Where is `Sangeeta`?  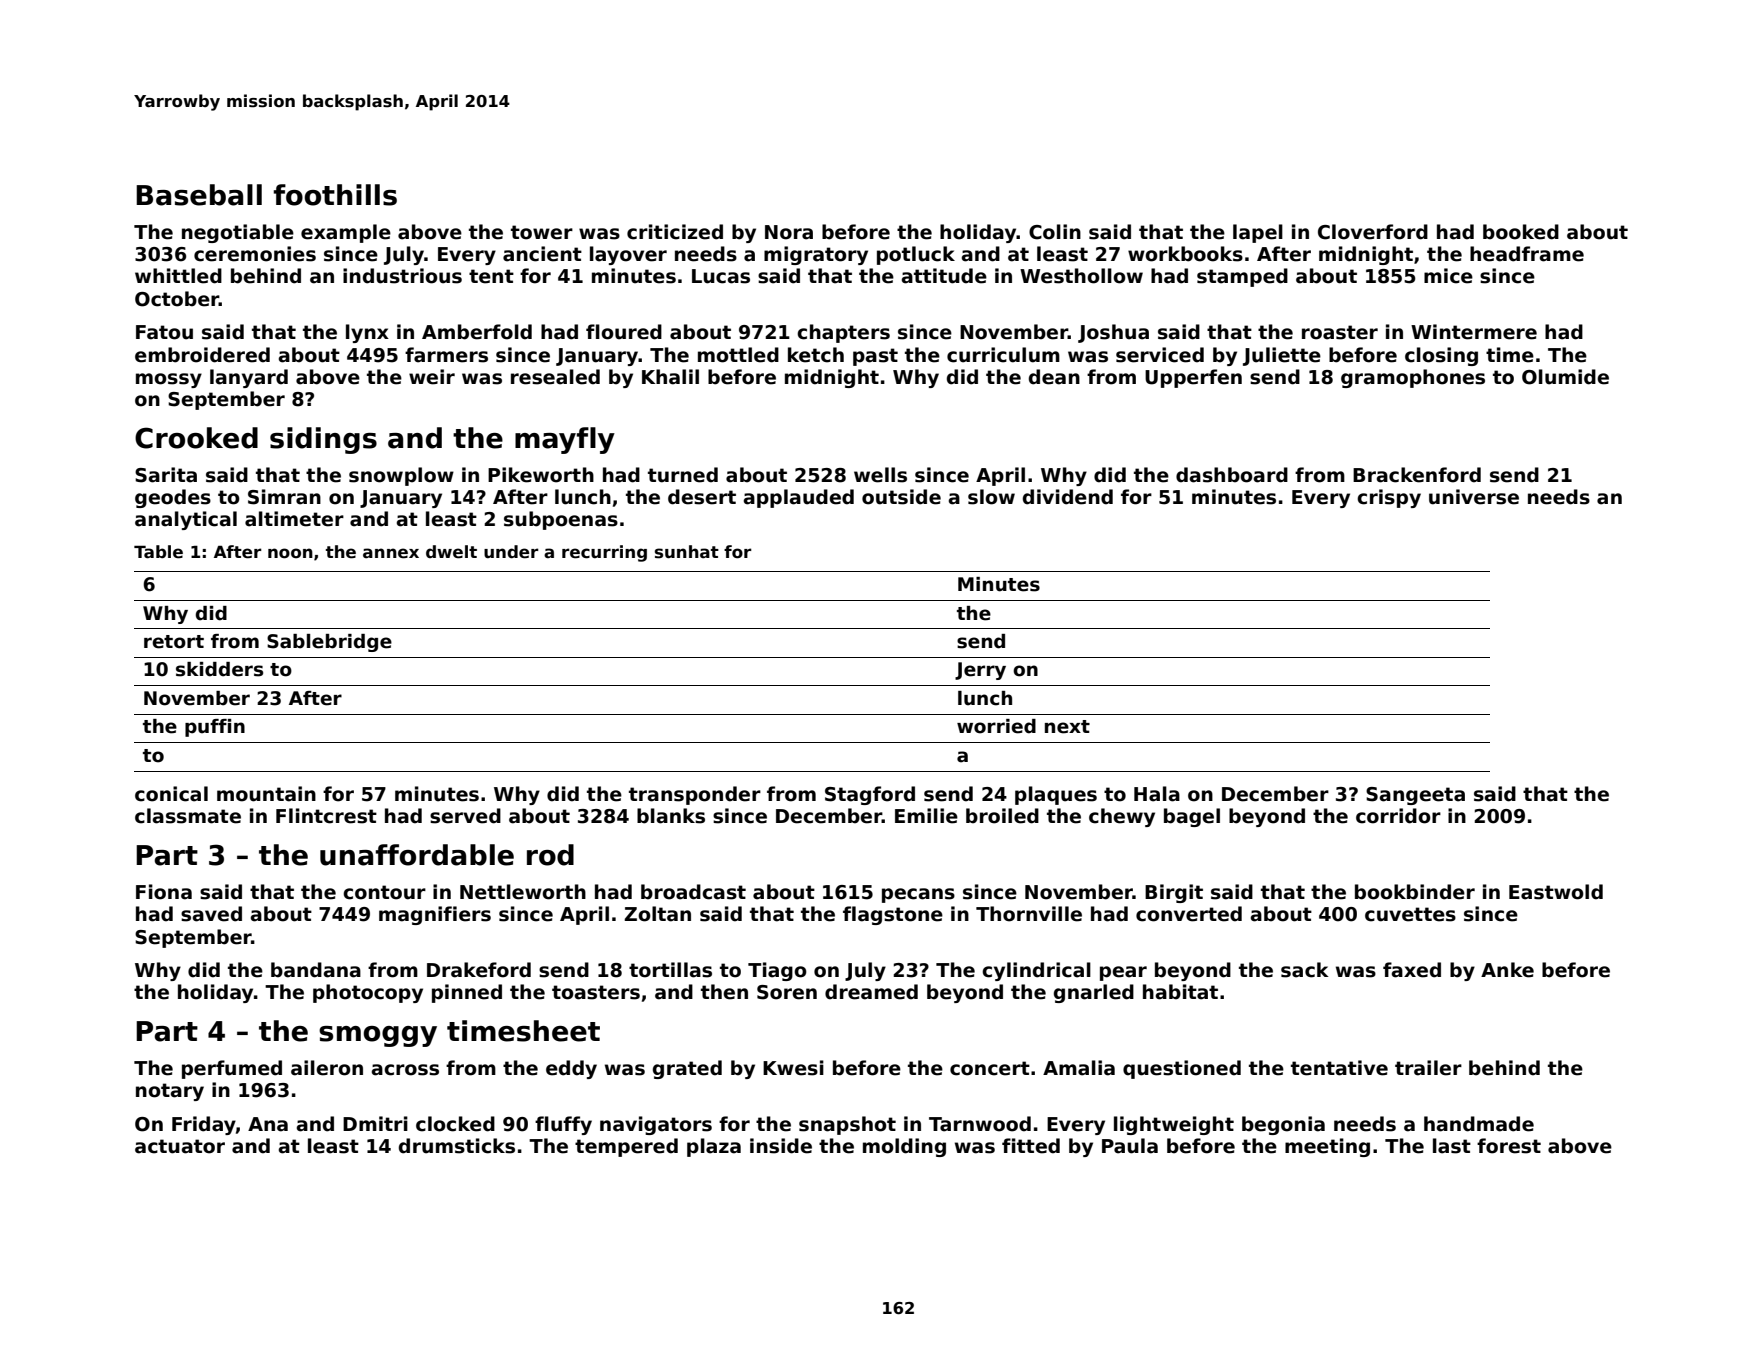
Sangeeta is located at coordinates (1415, 796).
